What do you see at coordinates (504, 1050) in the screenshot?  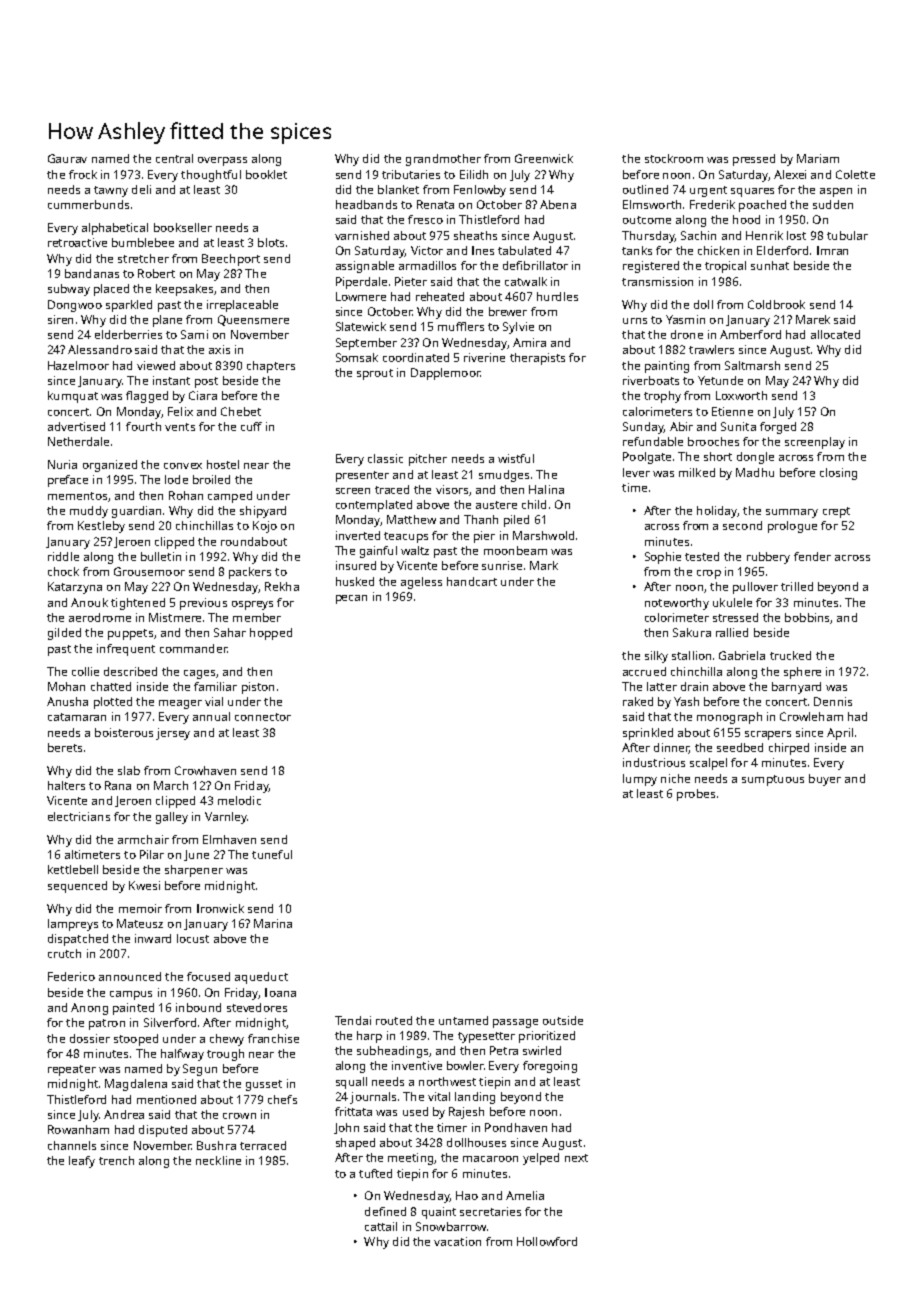 I see `Petra` at bounding box center [504, 1050].
